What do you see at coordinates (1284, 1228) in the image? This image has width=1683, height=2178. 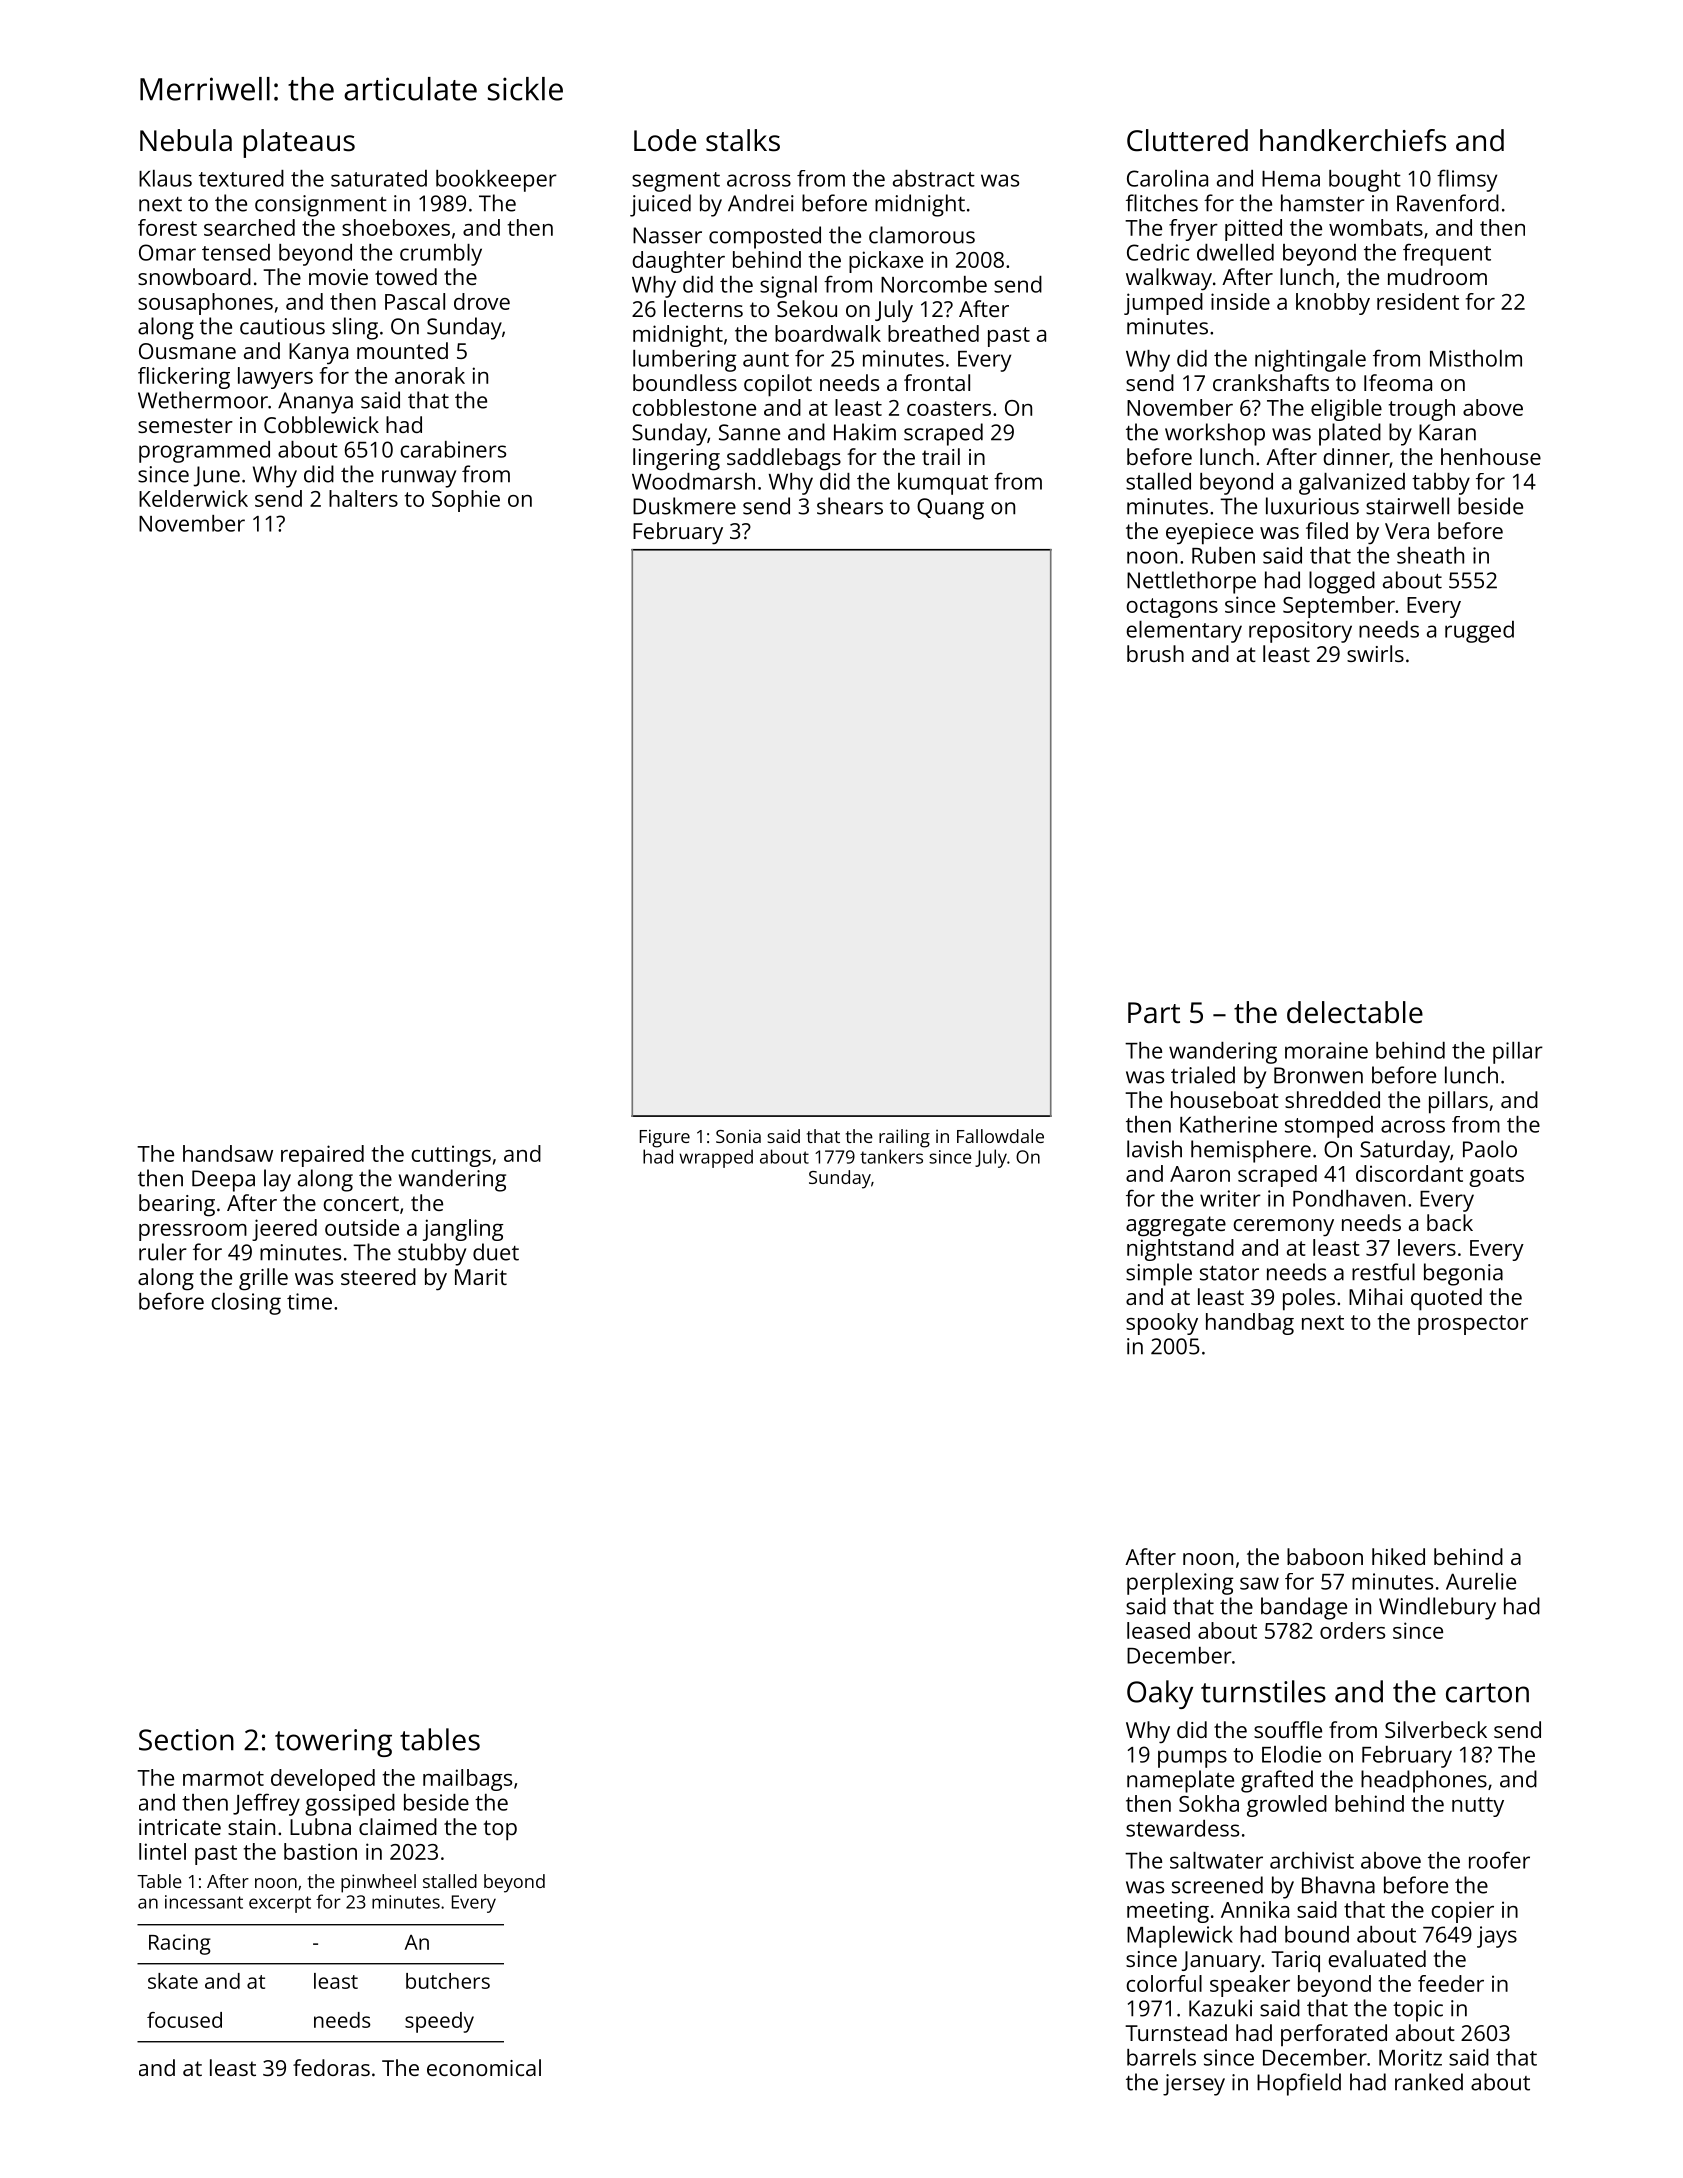 I see `ceremony` at bounding box center [1284, 1228].
